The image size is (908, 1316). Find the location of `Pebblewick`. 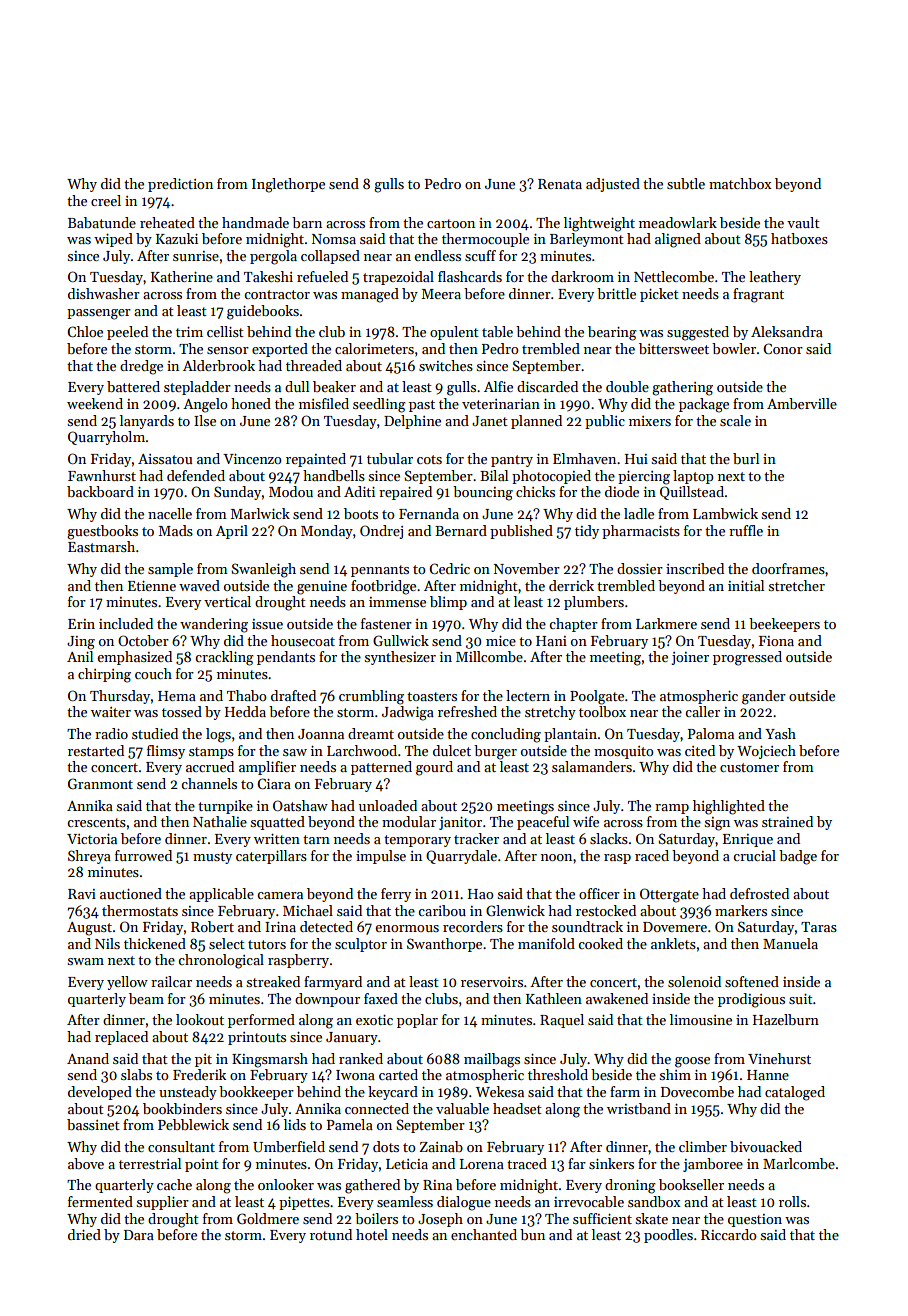

Pebblewick is located at coordinates (193, 1124).
